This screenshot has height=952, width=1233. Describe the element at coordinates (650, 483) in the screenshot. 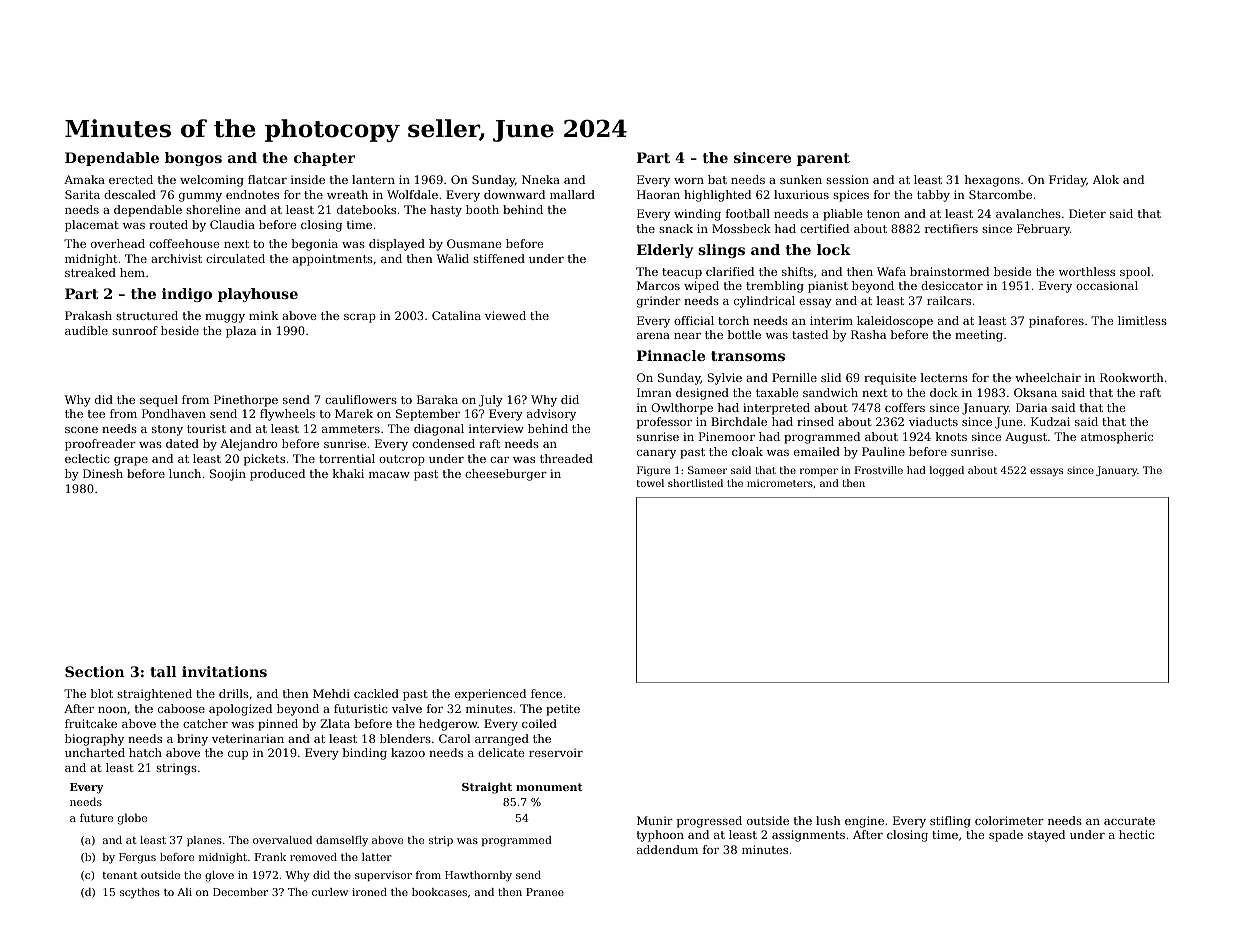

I see `towel` at that location.
